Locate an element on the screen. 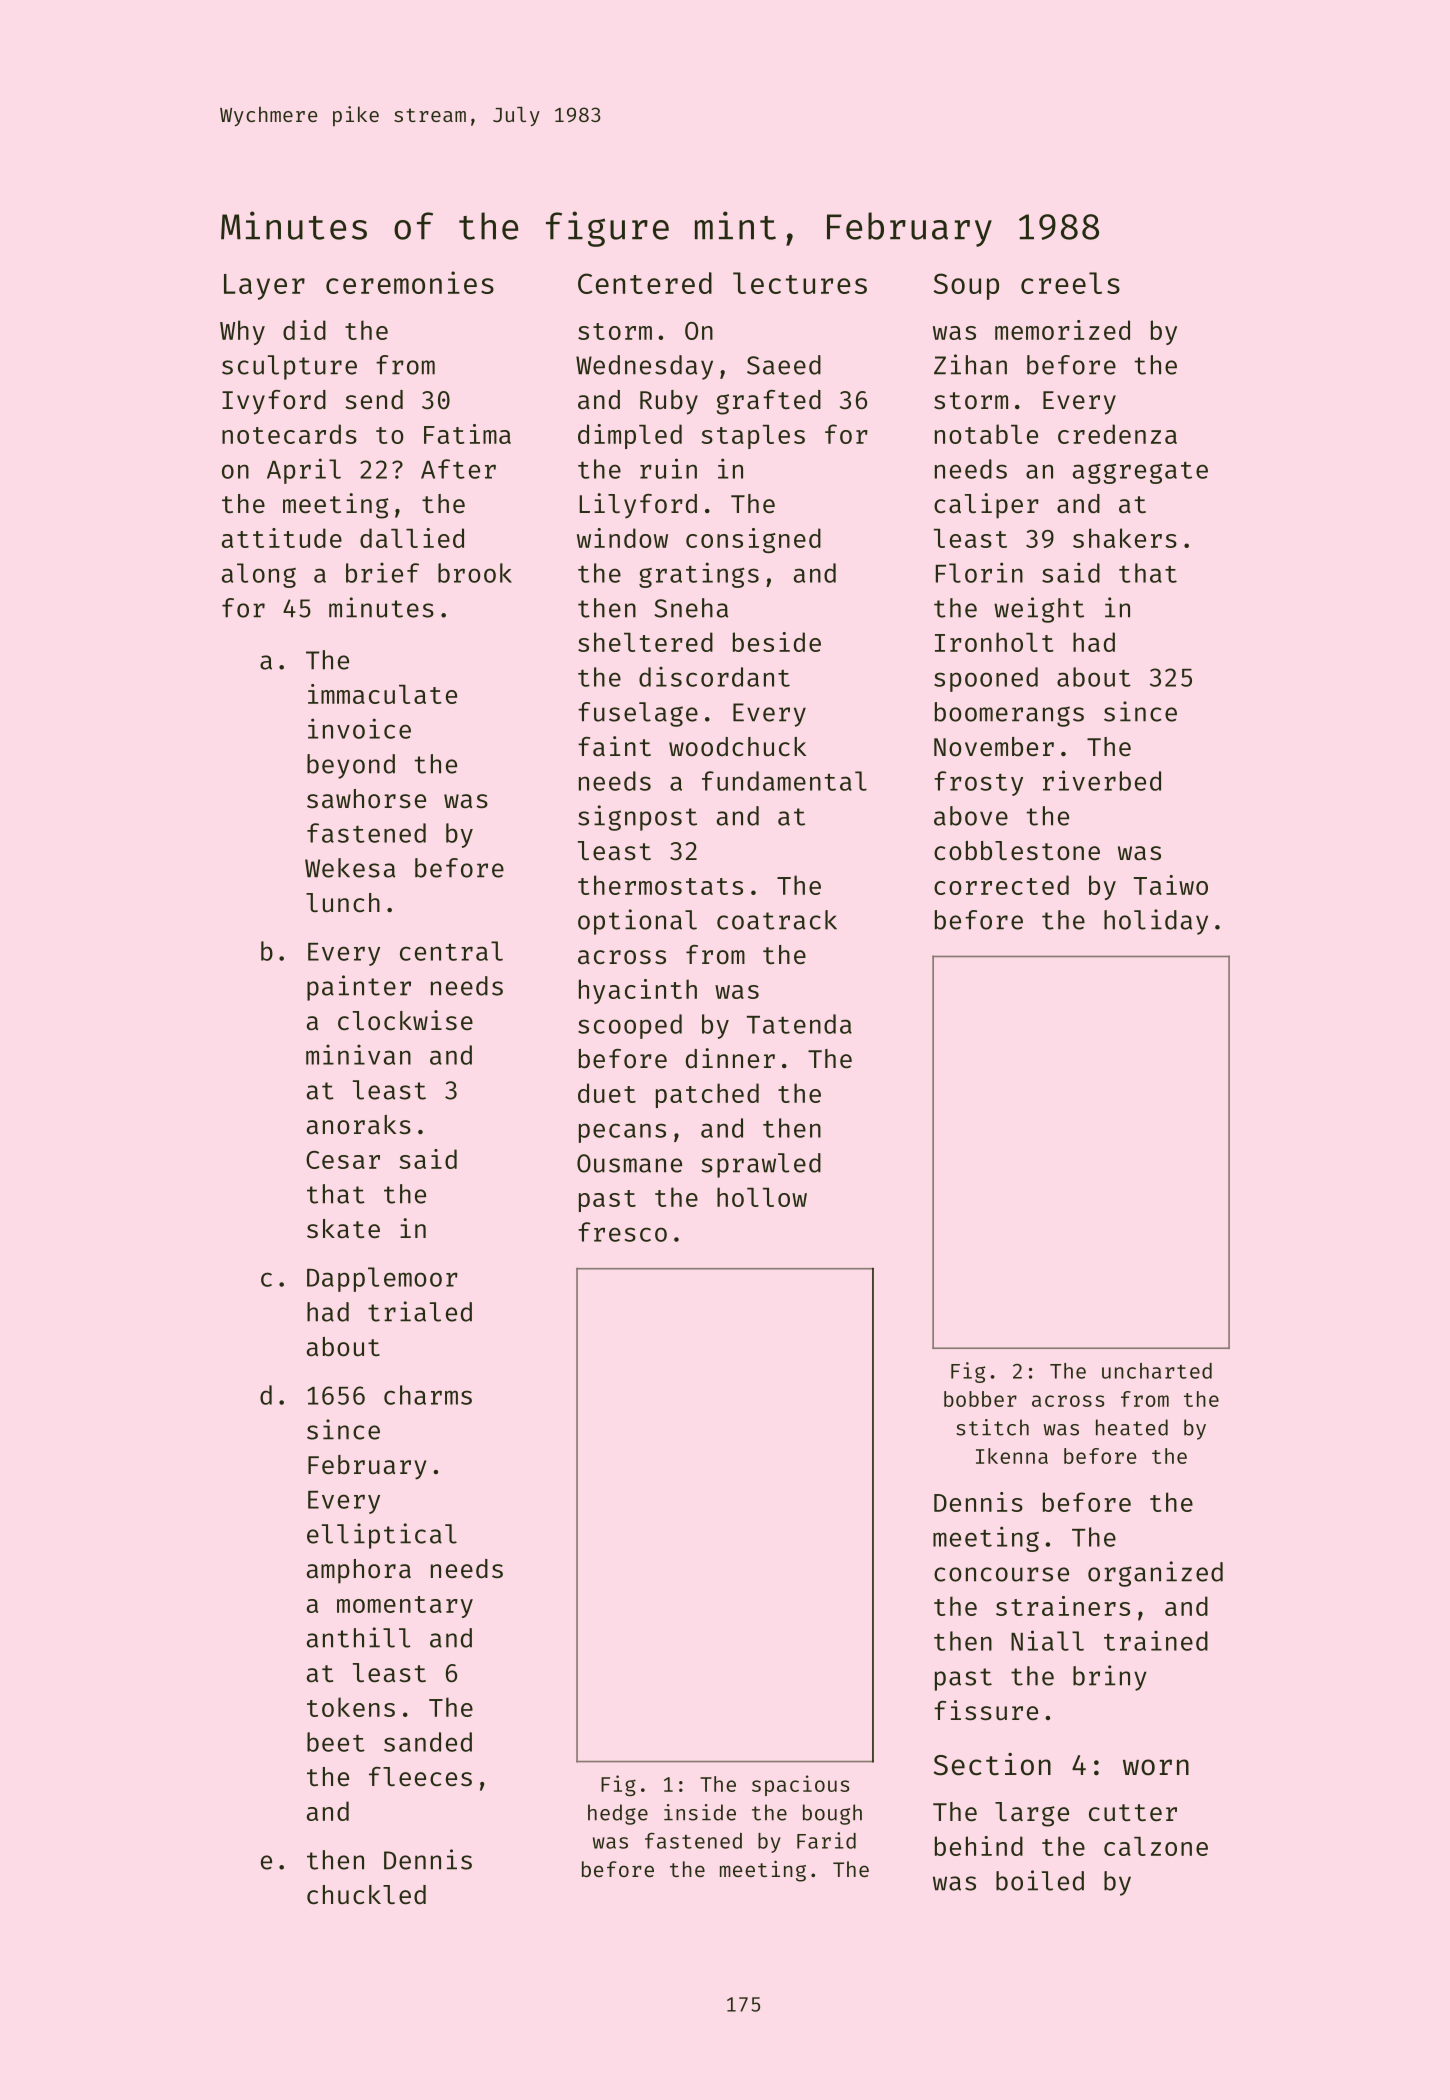 The height and width of the screenshot is (2100, 1450). creels is located at coordinates (1070, 283).
